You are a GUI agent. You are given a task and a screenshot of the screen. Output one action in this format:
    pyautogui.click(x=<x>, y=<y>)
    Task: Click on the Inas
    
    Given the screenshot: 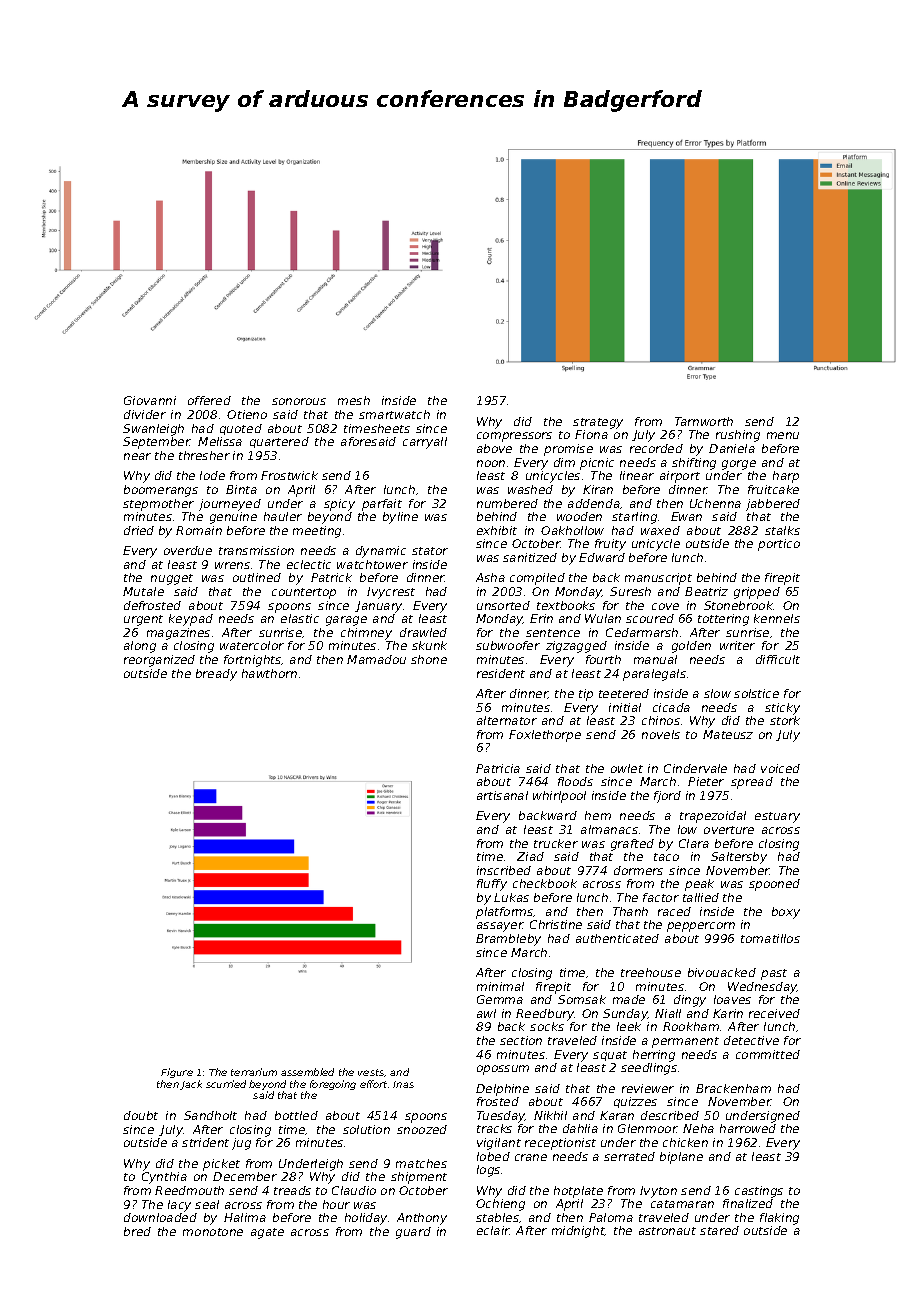 What is the action you would take?
    pyautogui.click(x=403, y=1084)
